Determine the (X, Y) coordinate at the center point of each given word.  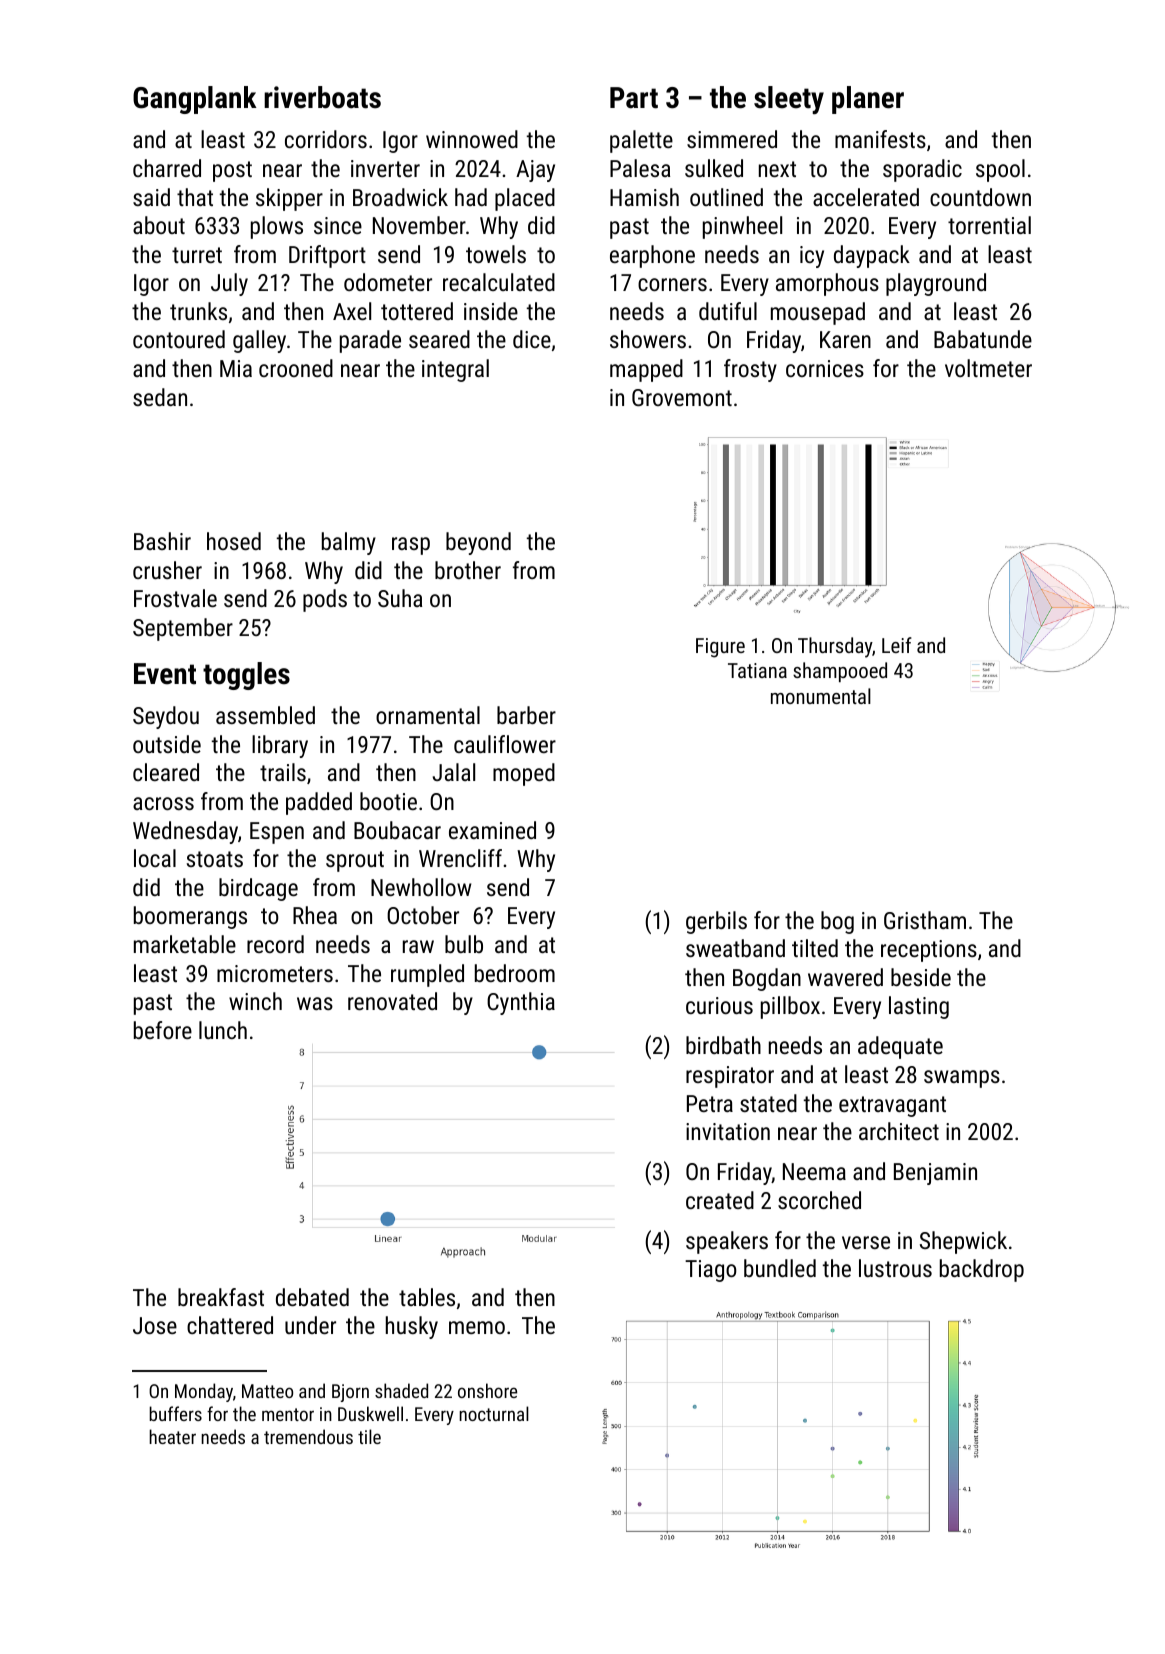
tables (427, 1297)
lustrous (895, 1268)
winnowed (472, 139)
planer (868, 100)
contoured (179, 339)
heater (172, 1436)
